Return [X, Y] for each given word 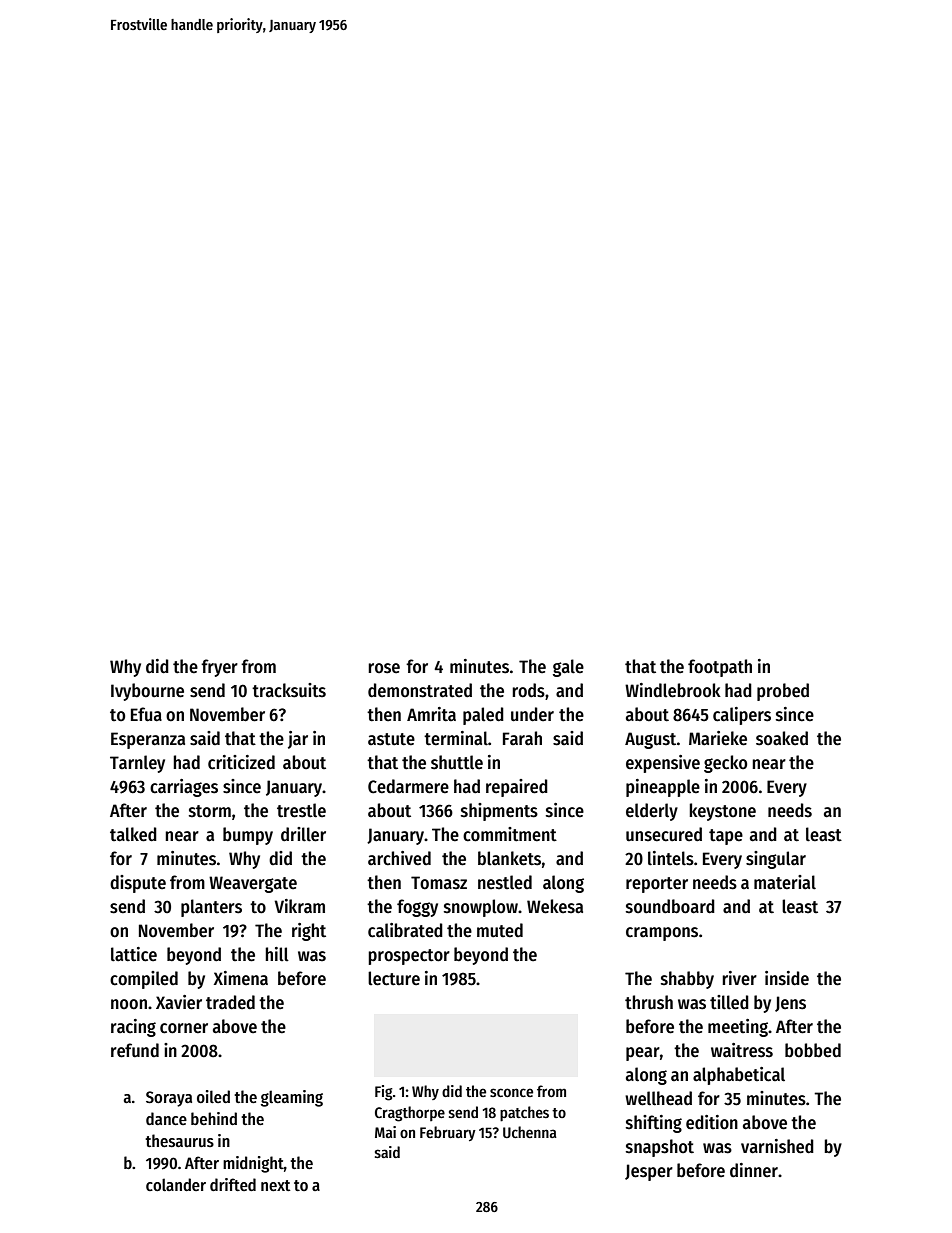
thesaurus [179, 1141]
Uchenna [530, 1132]
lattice [134, 954]
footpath [720, 668]
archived [399, 858]
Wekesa [555, 906]
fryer [219, 668]
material [785, 882]
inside [787, 978]
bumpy [248, 836]
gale [568, 668]
